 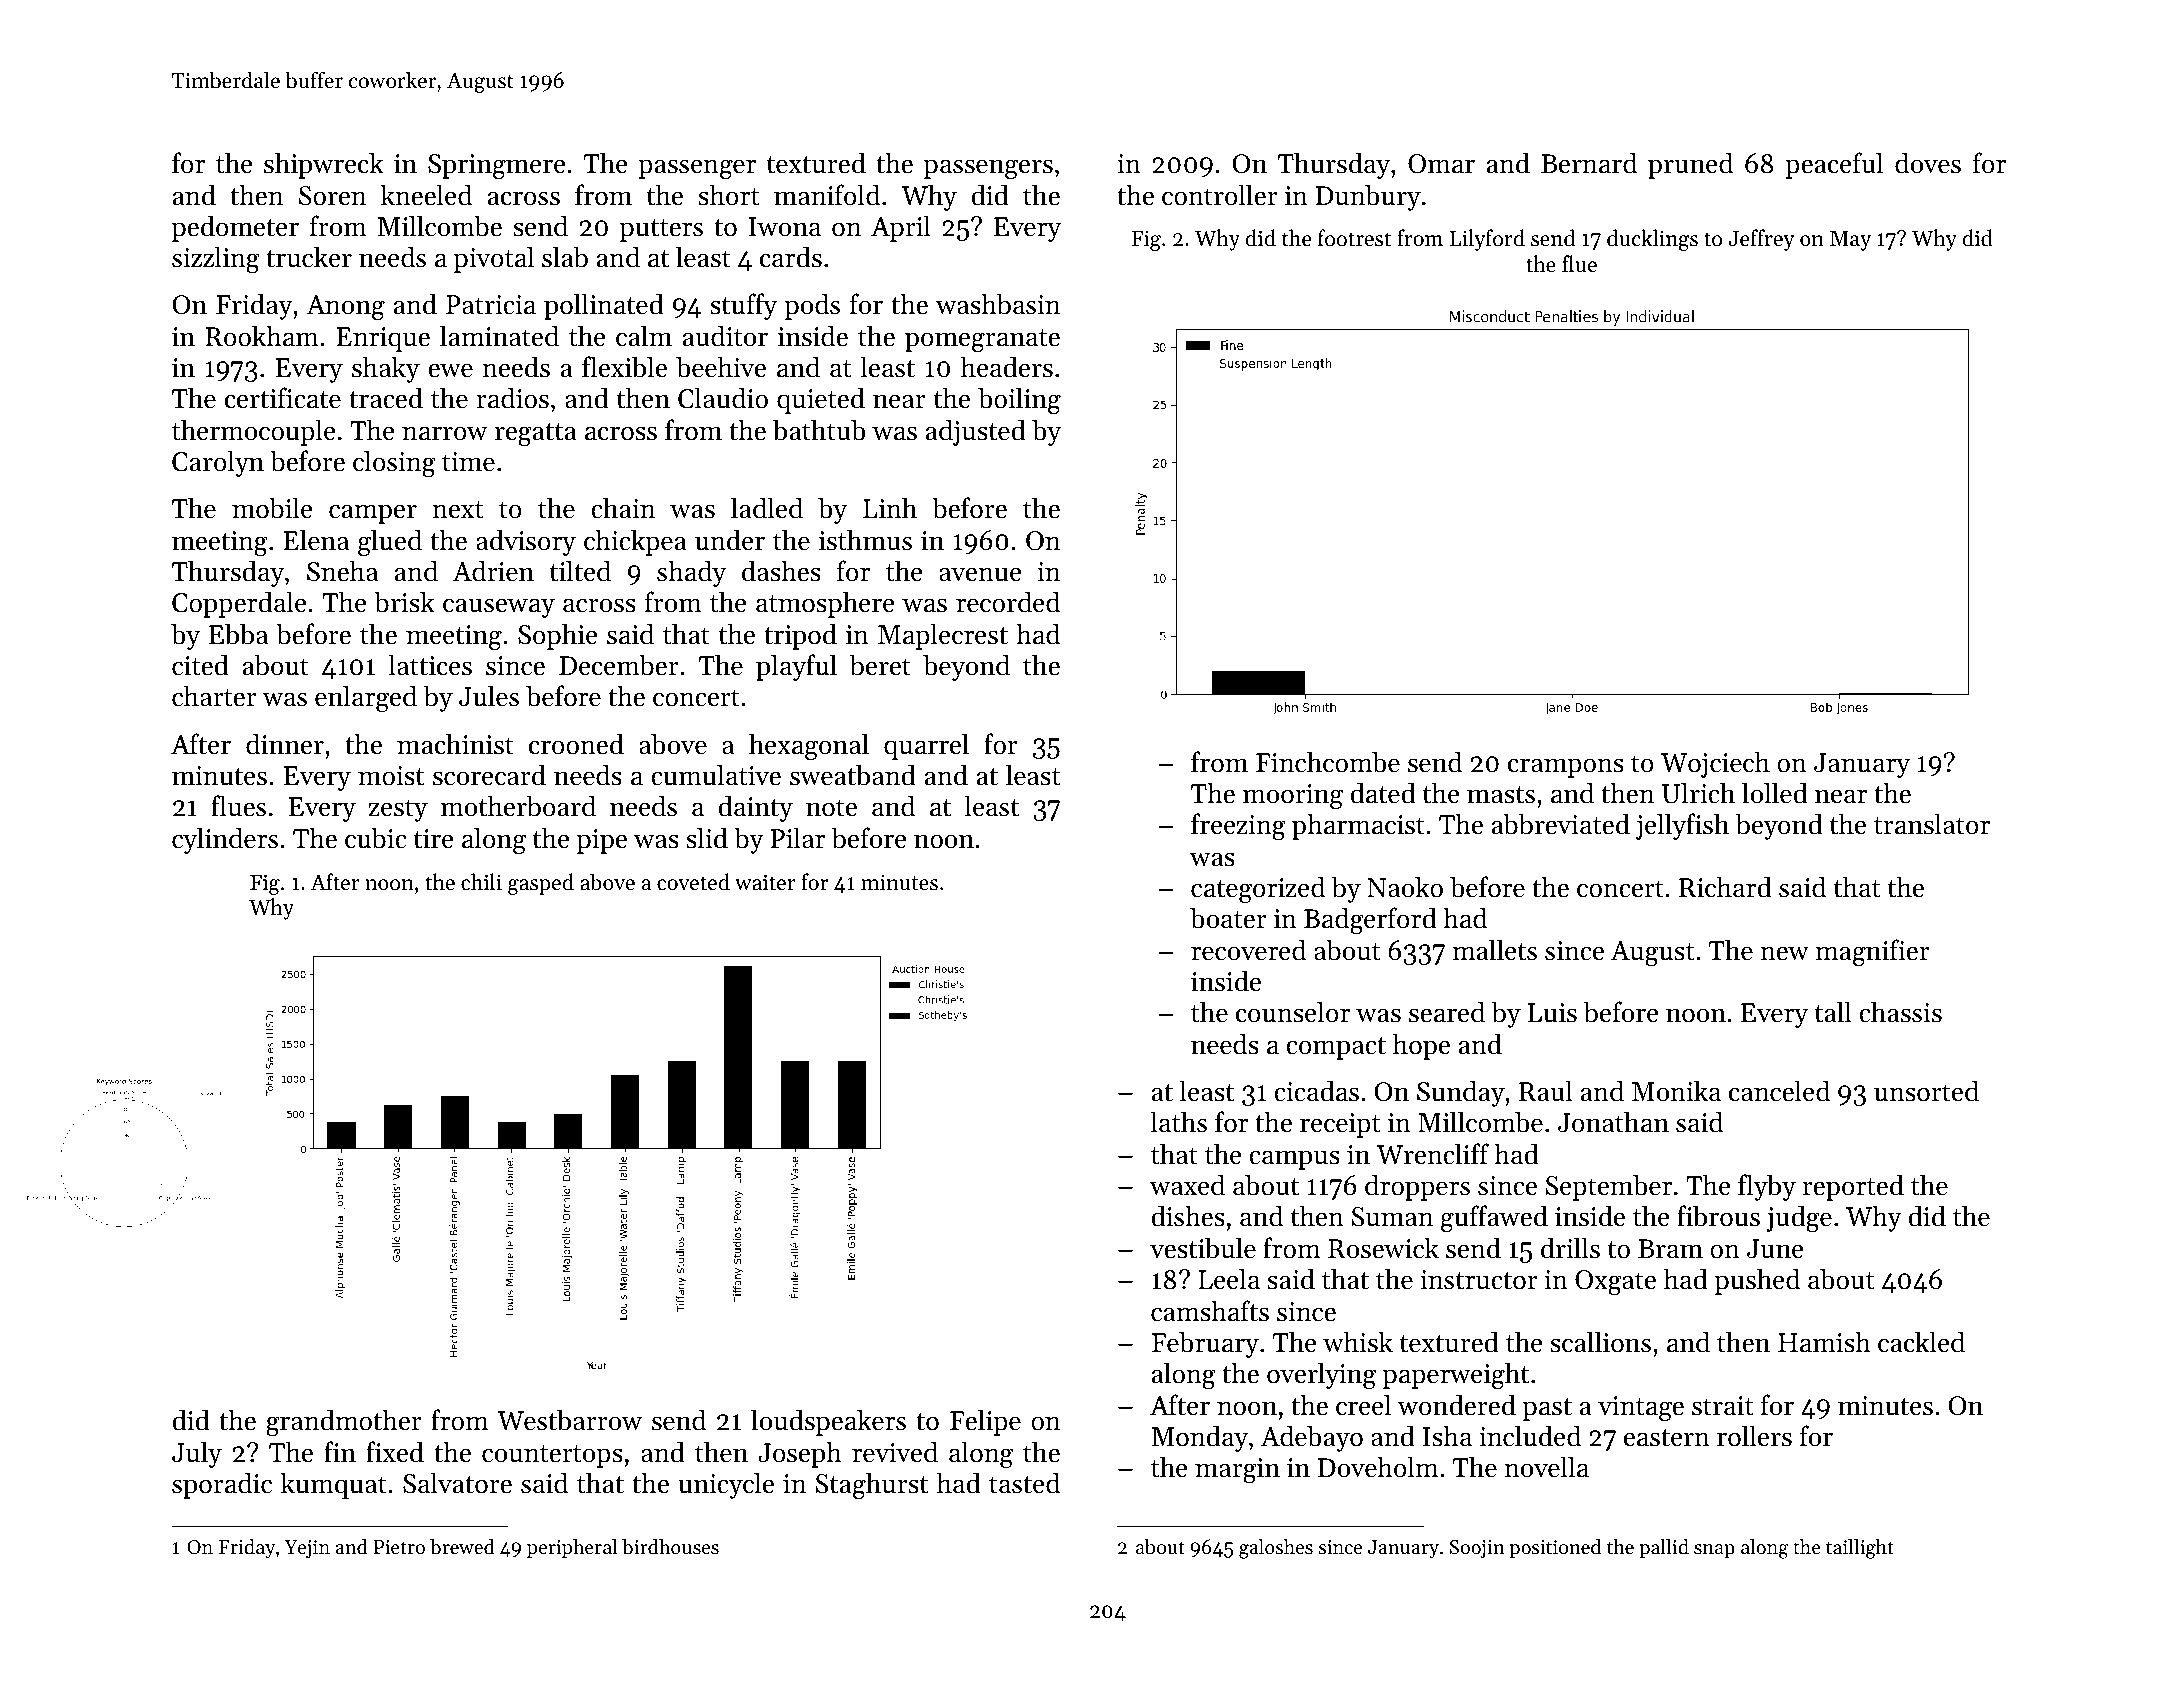 What do you see at coordinates (1178, 1122) in the screenshot?
I see `laths` at bounding box center [1178, 1122].
